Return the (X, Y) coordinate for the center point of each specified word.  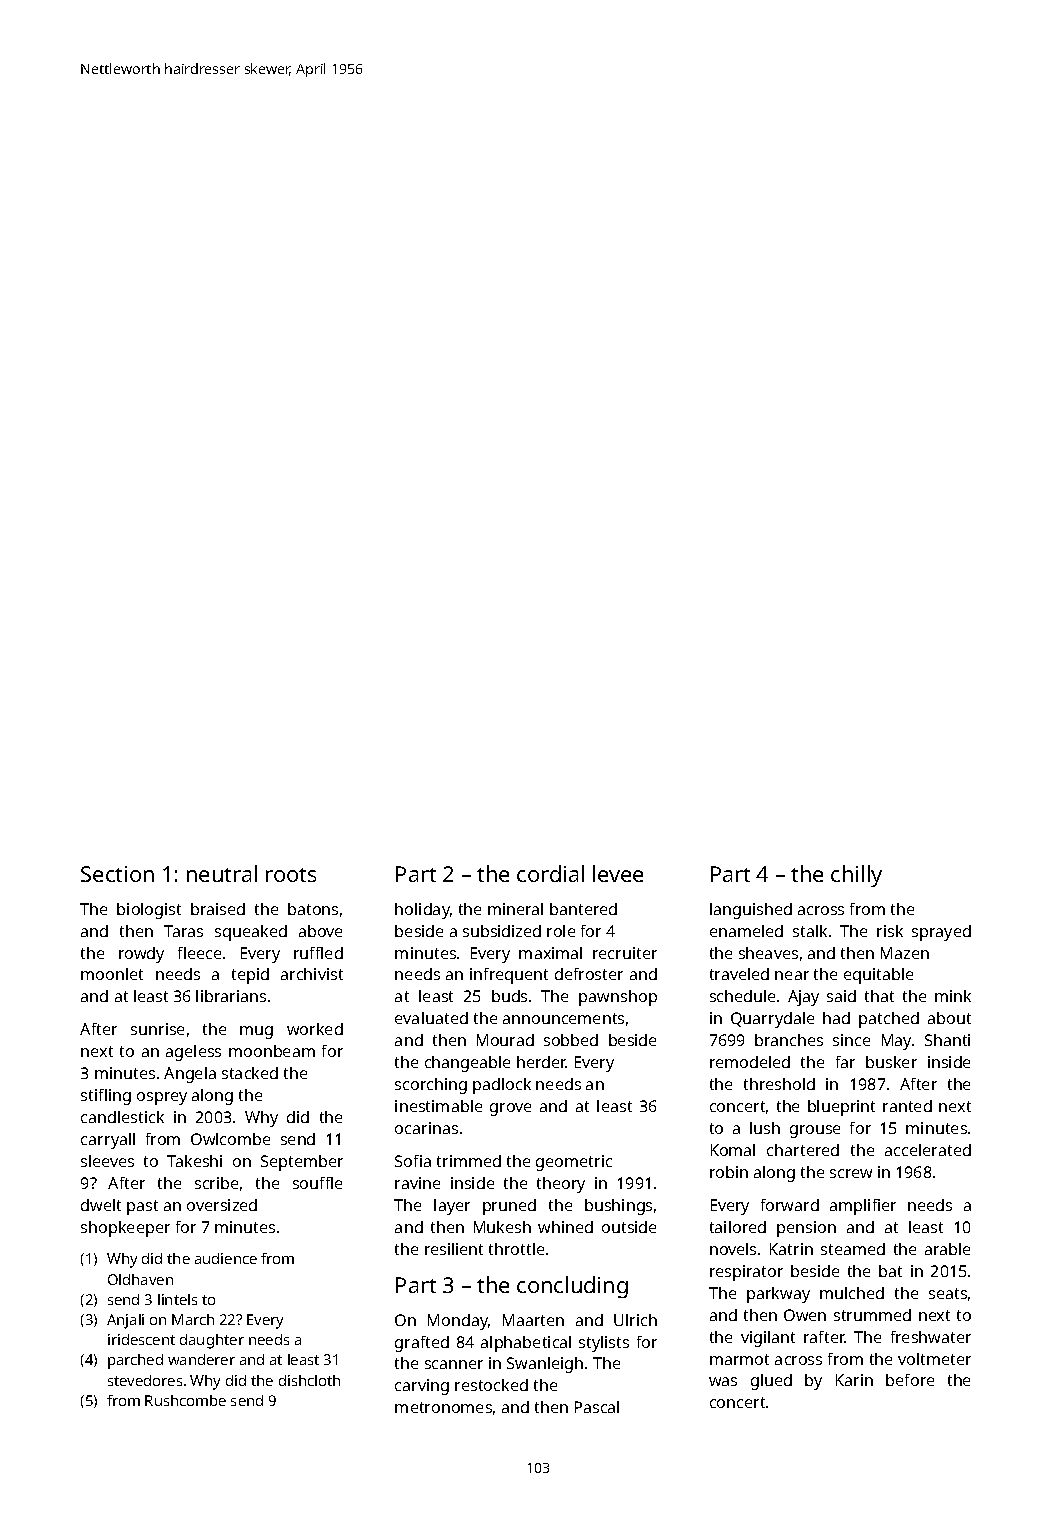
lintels (177, 1299)
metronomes (443, 1407)
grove (510, 1109)
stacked (250, 1073)
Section (117, 874)
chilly (856, 876)
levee (618, 873)
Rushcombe (185, 1400)
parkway (778, 1295)
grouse (815, 1131)
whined (565, 1227)
